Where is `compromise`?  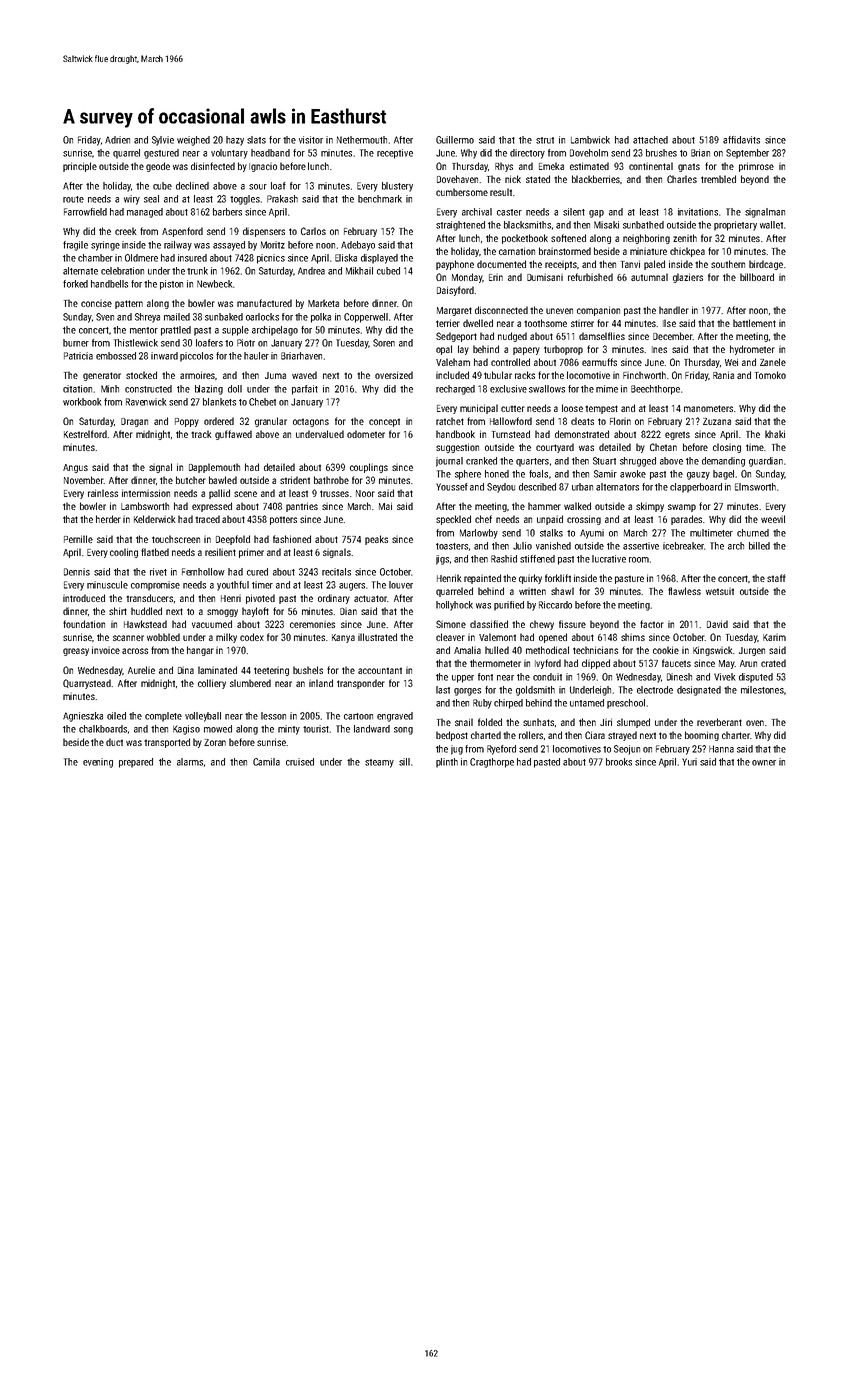 compromise is located at coordinates (155, 586).
